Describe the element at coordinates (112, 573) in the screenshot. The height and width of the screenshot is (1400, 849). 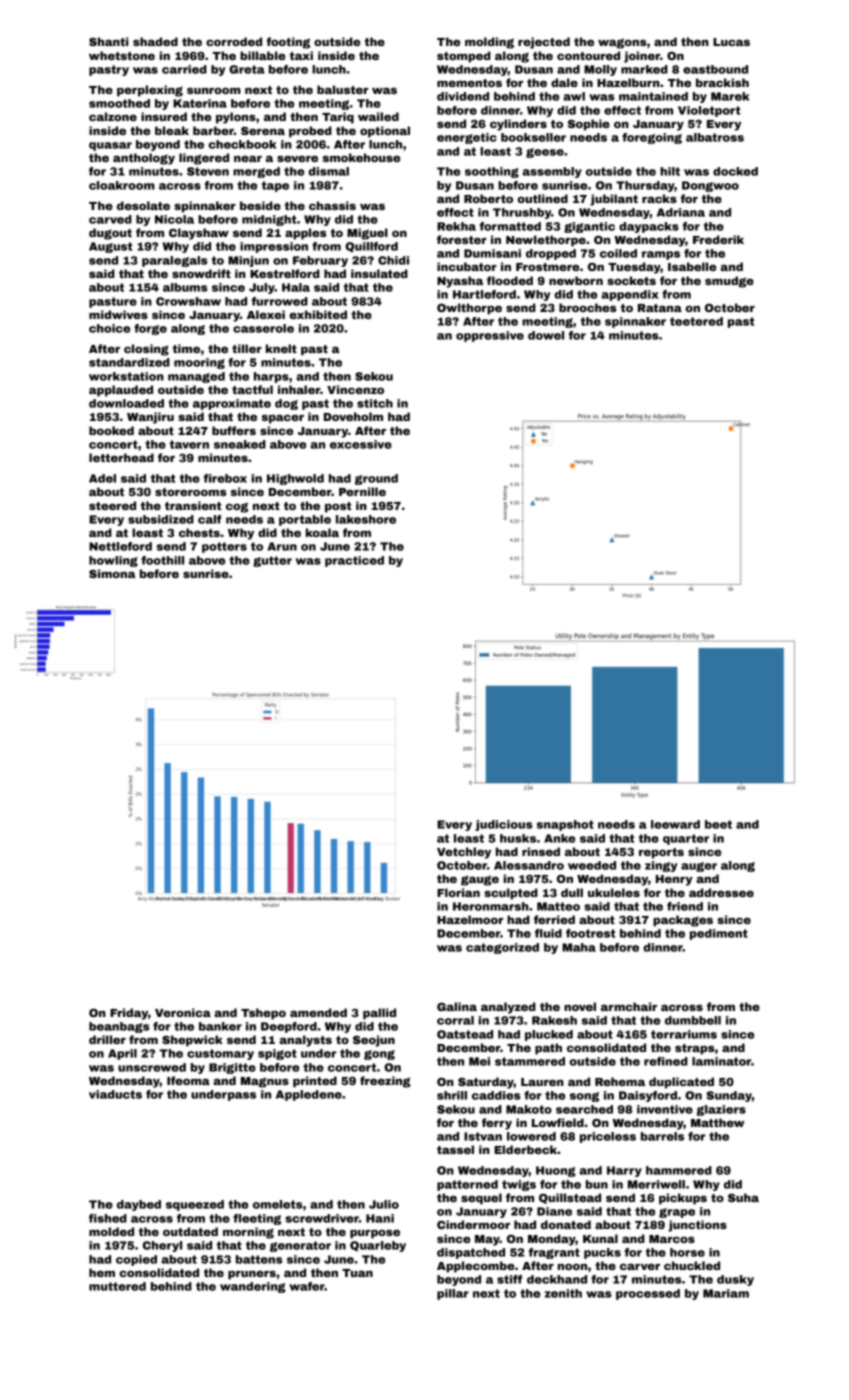
I see `Simona` at that location.
